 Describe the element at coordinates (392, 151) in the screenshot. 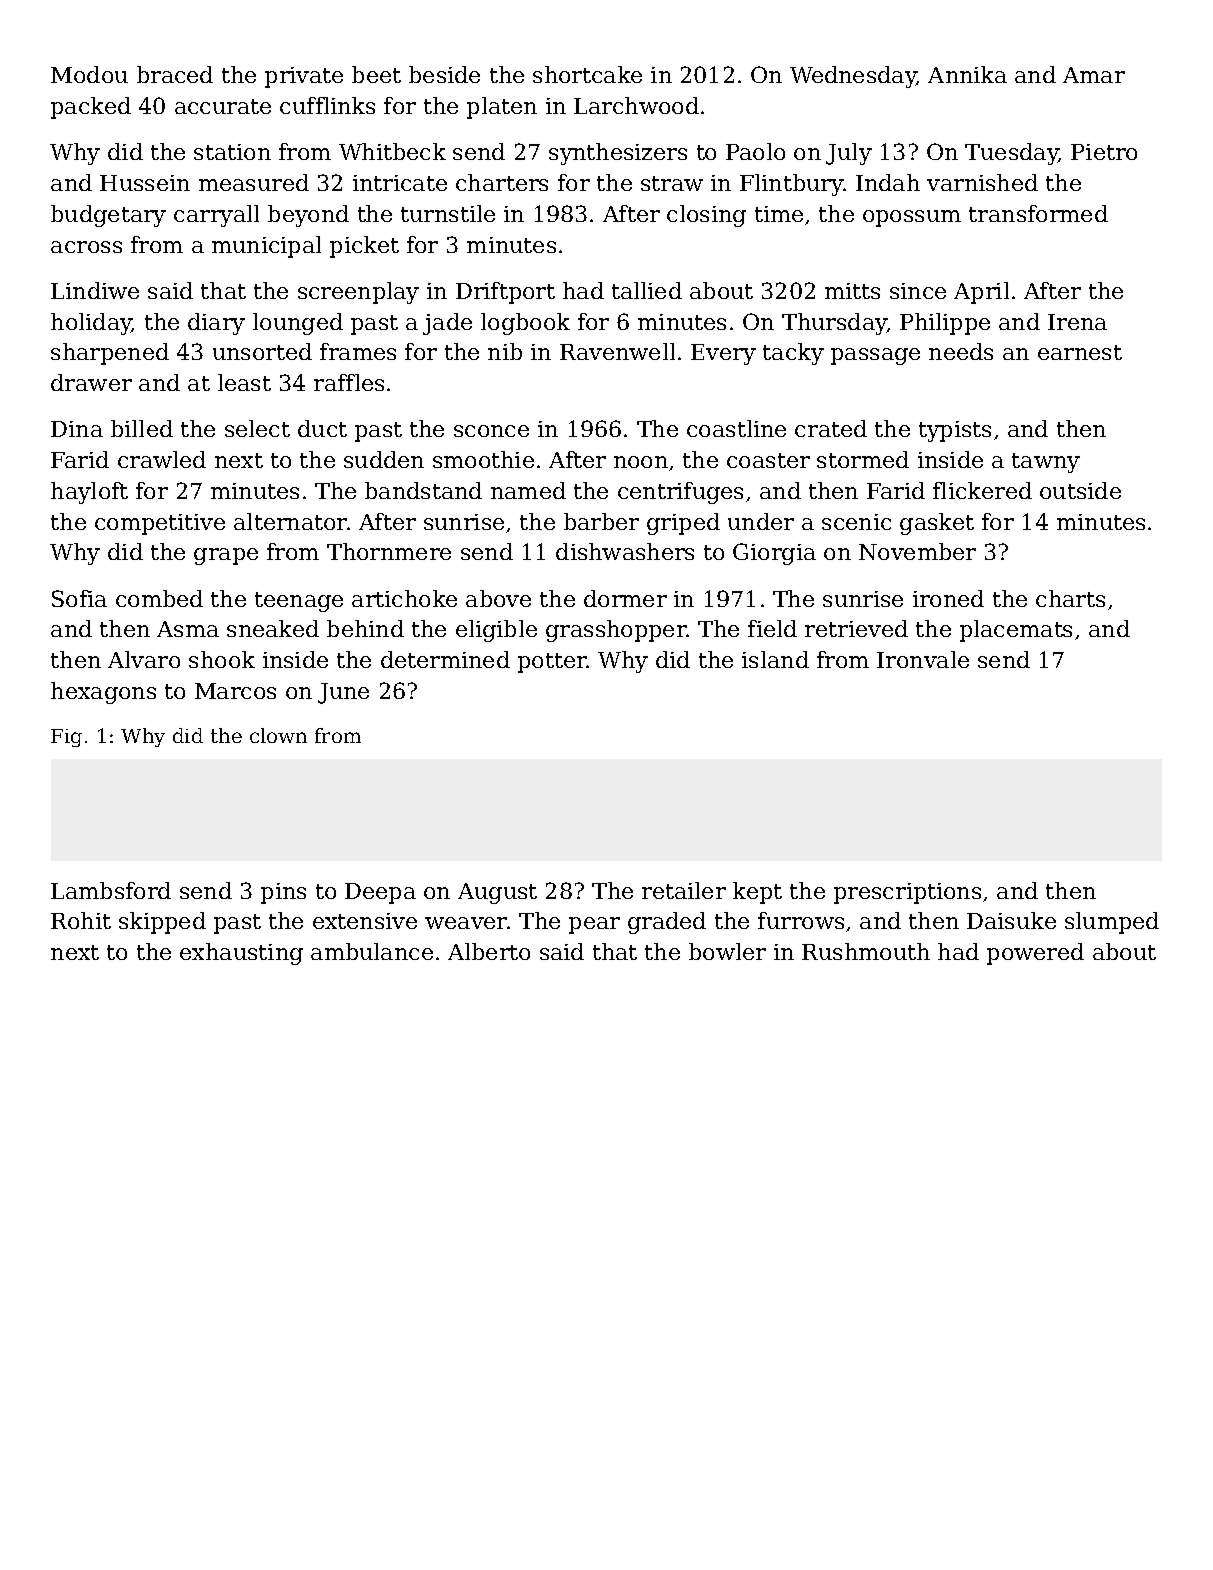

I see `Whitbeck` at that location.
